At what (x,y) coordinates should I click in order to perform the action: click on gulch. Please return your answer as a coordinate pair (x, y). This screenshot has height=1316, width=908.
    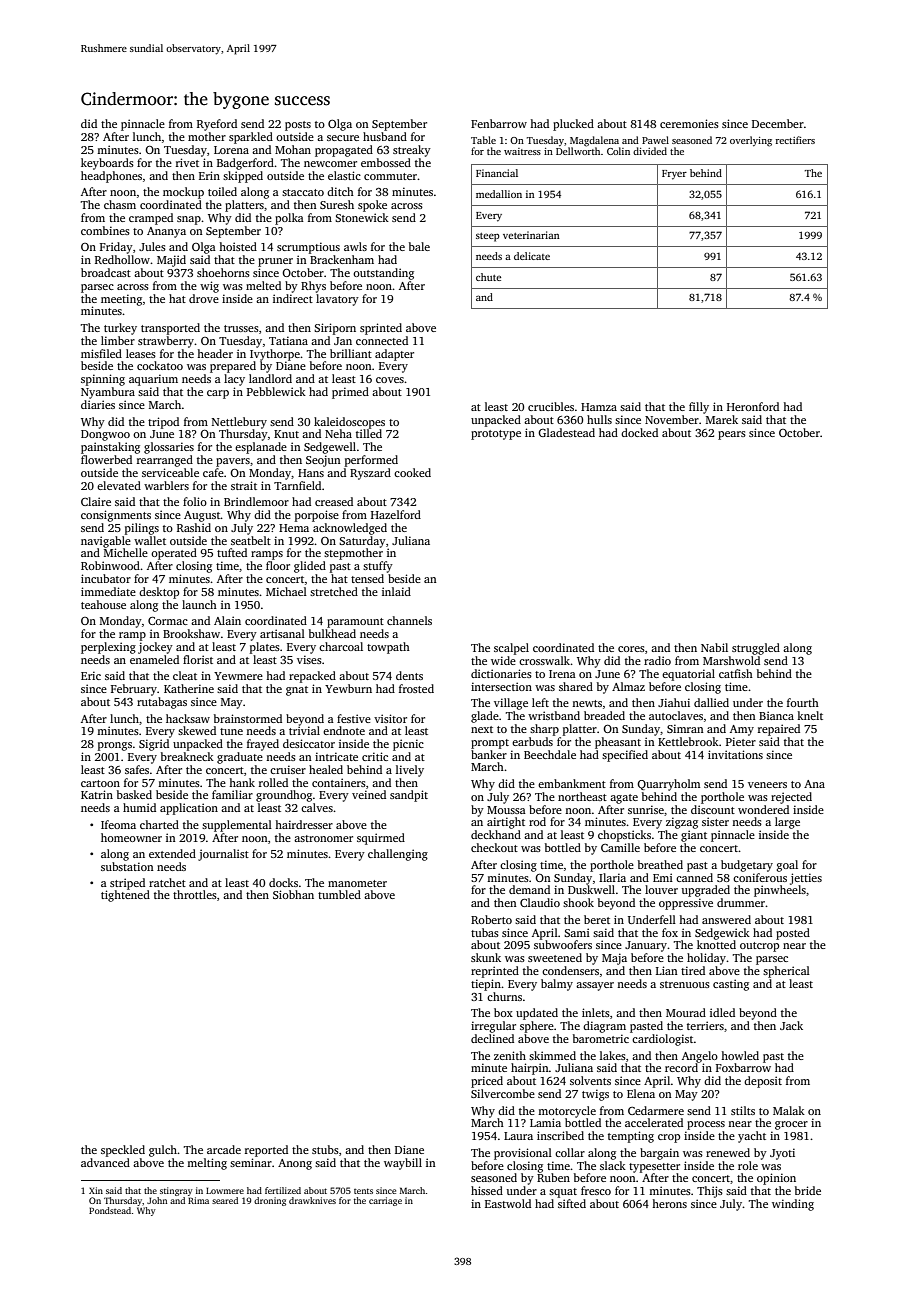
    Looking at the image, I should click on (163, 1151).
